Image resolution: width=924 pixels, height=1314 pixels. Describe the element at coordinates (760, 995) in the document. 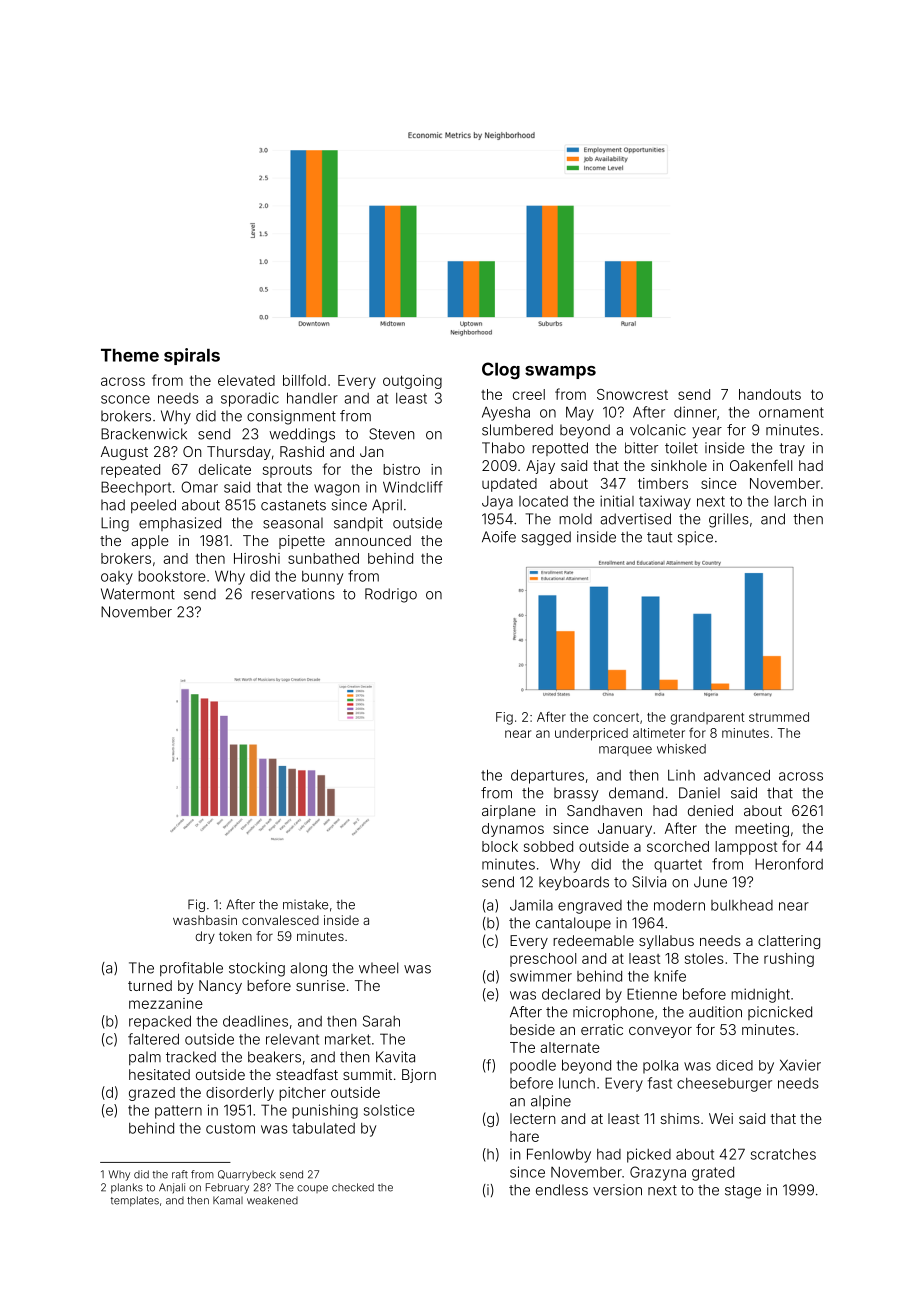

I see `midnight` at that location.
